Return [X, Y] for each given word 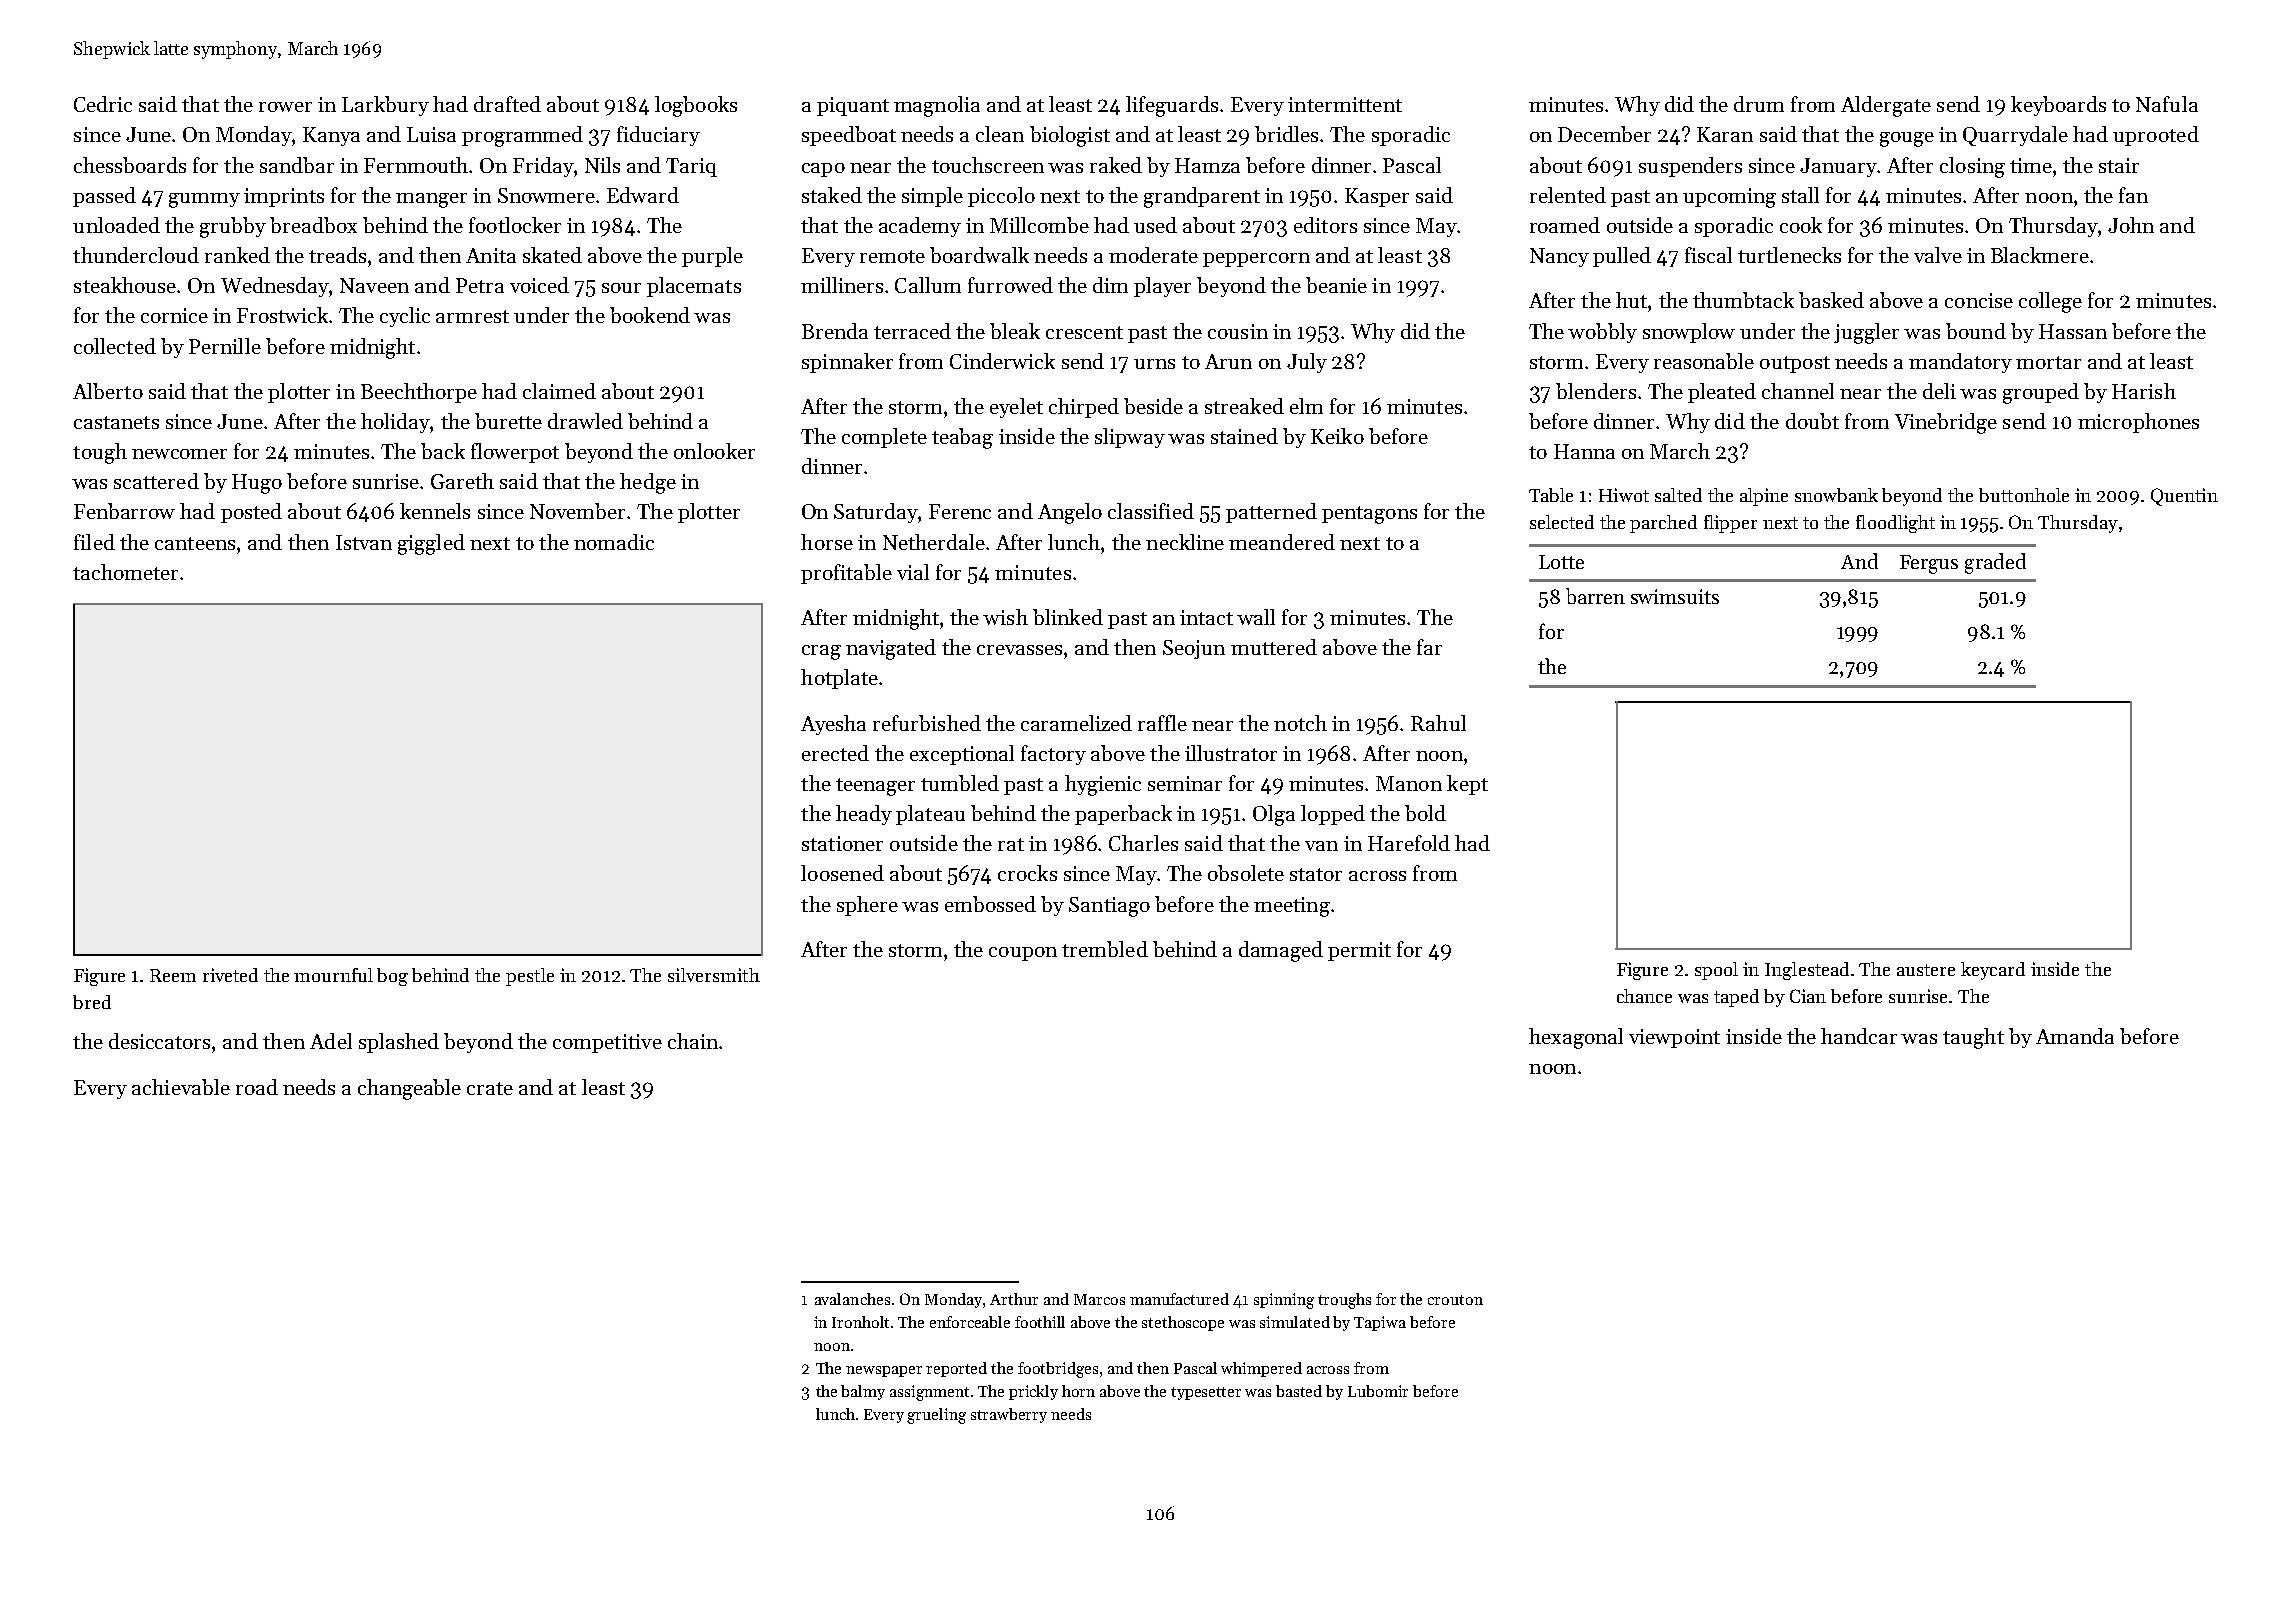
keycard [1993, 971]
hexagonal [1576, 1038]
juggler [1866, 333]
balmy [863, 1392]
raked [1116, 165]
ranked [237, 255]
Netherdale [934, 542]
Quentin [2184, 497]
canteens [195, 543]
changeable [409, 1089]
